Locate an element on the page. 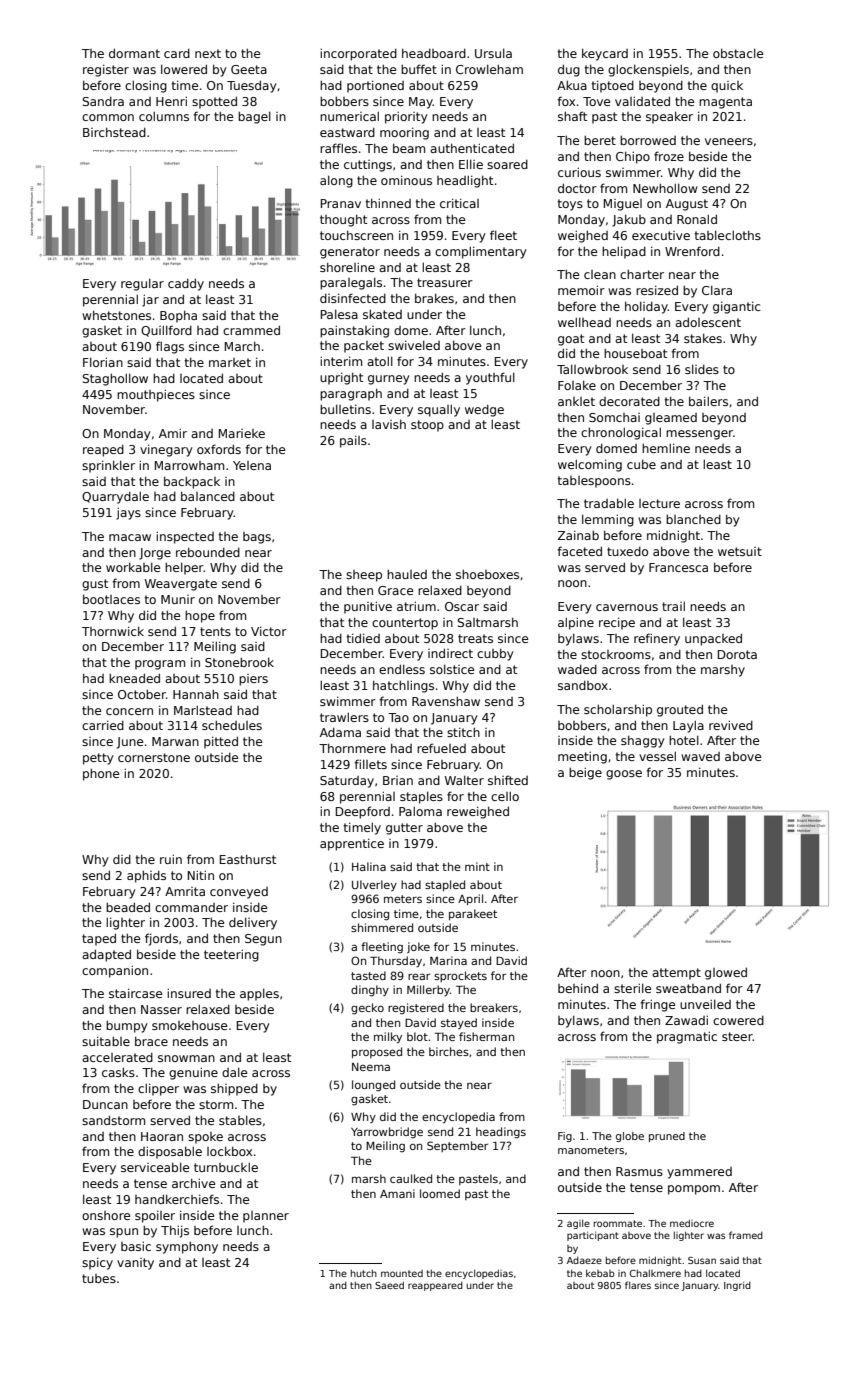 This document has width=849, height=1400. shoeboxes is located at coordinates (487, 574).
